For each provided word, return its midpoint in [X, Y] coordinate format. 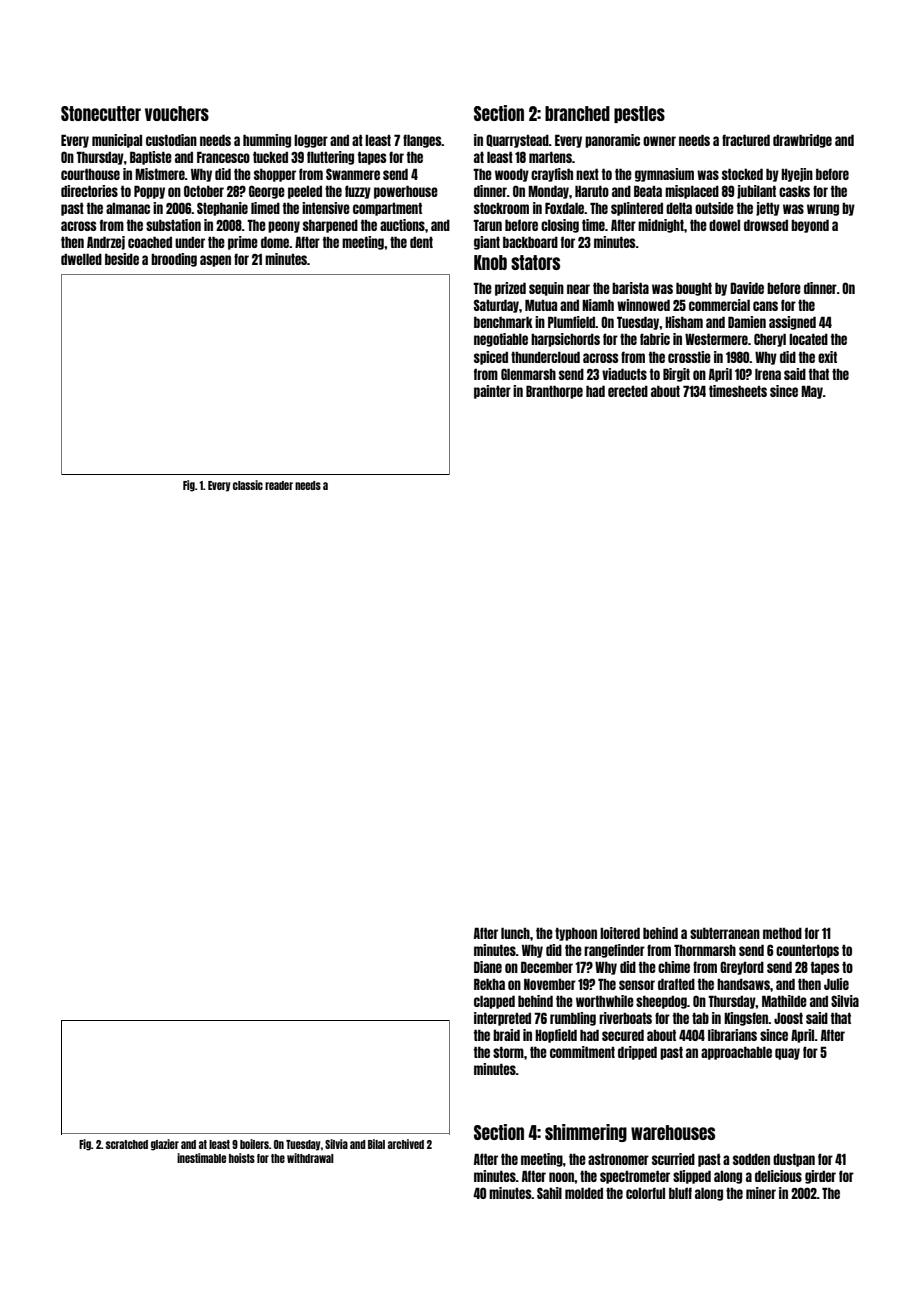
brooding [174, 260]
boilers [254, 1144]
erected [628, 391]
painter [492, 392]
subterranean [725, 933]
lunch [515, 933]
